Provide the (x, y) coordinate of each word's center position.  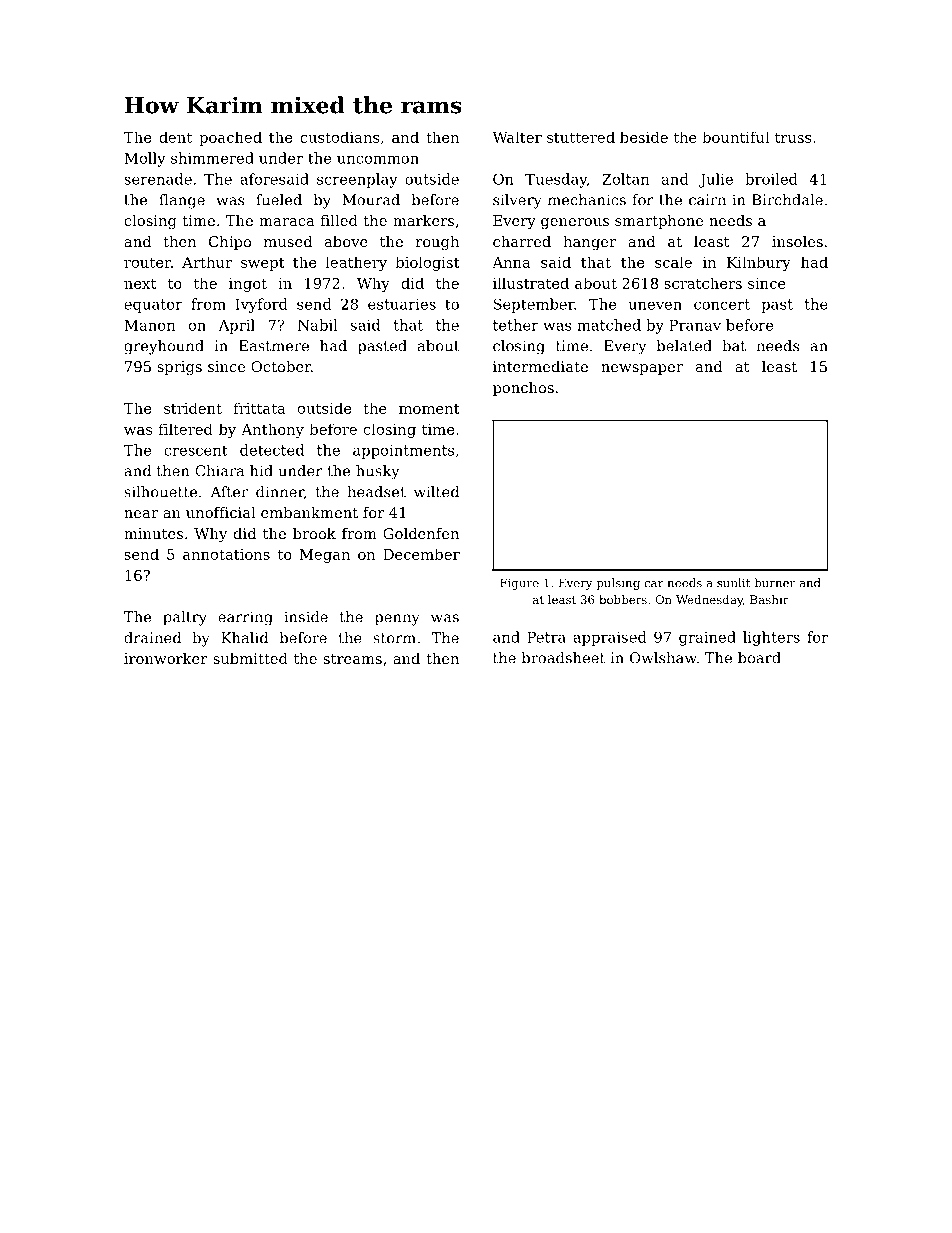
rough (437, 243)
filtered (186, 429)
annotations (226, 554)
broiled (771, 179)
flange (182, 201)
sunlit (733, 583)
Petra (546, 637)
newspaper (642, 369)
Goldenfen (421, 533)
